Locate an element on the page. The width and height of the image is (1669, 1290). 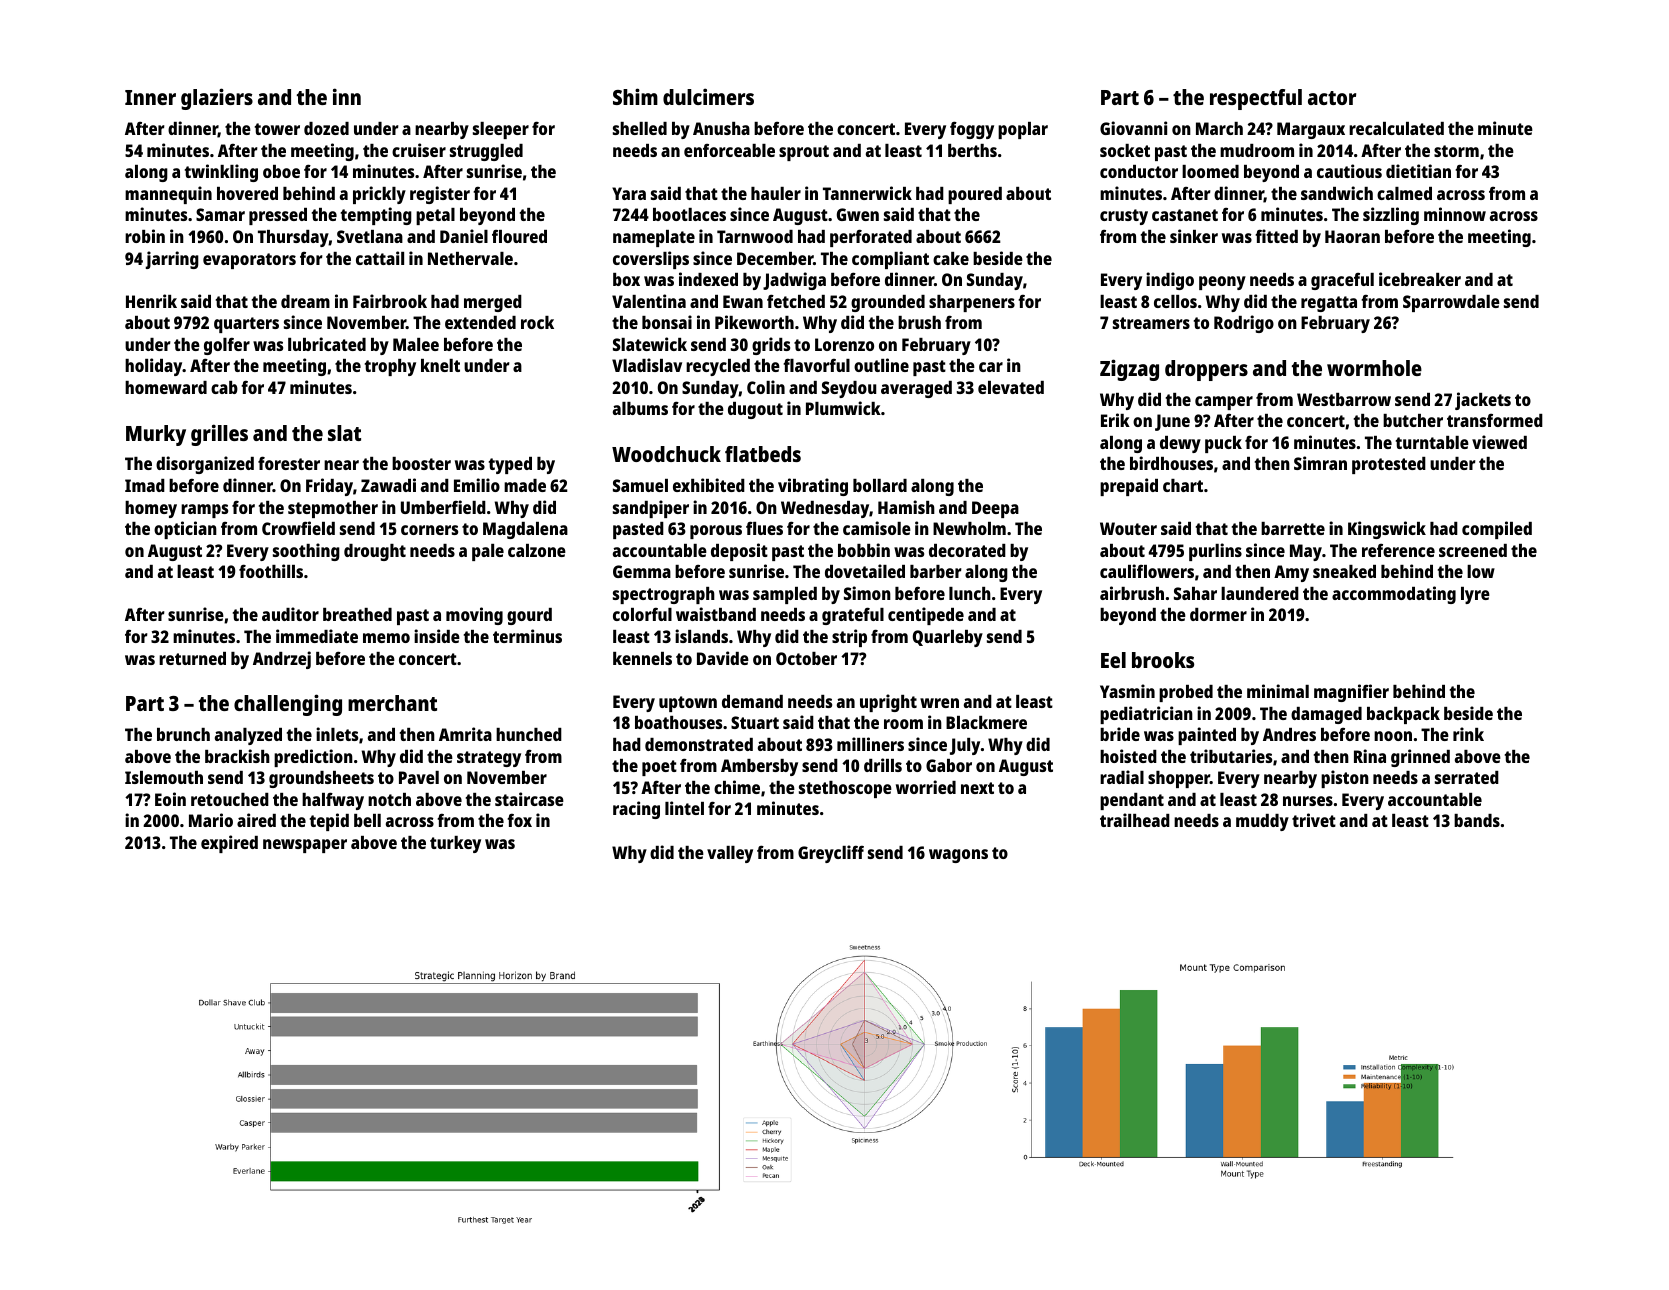
indexed is located at coordinates (708, 279).
